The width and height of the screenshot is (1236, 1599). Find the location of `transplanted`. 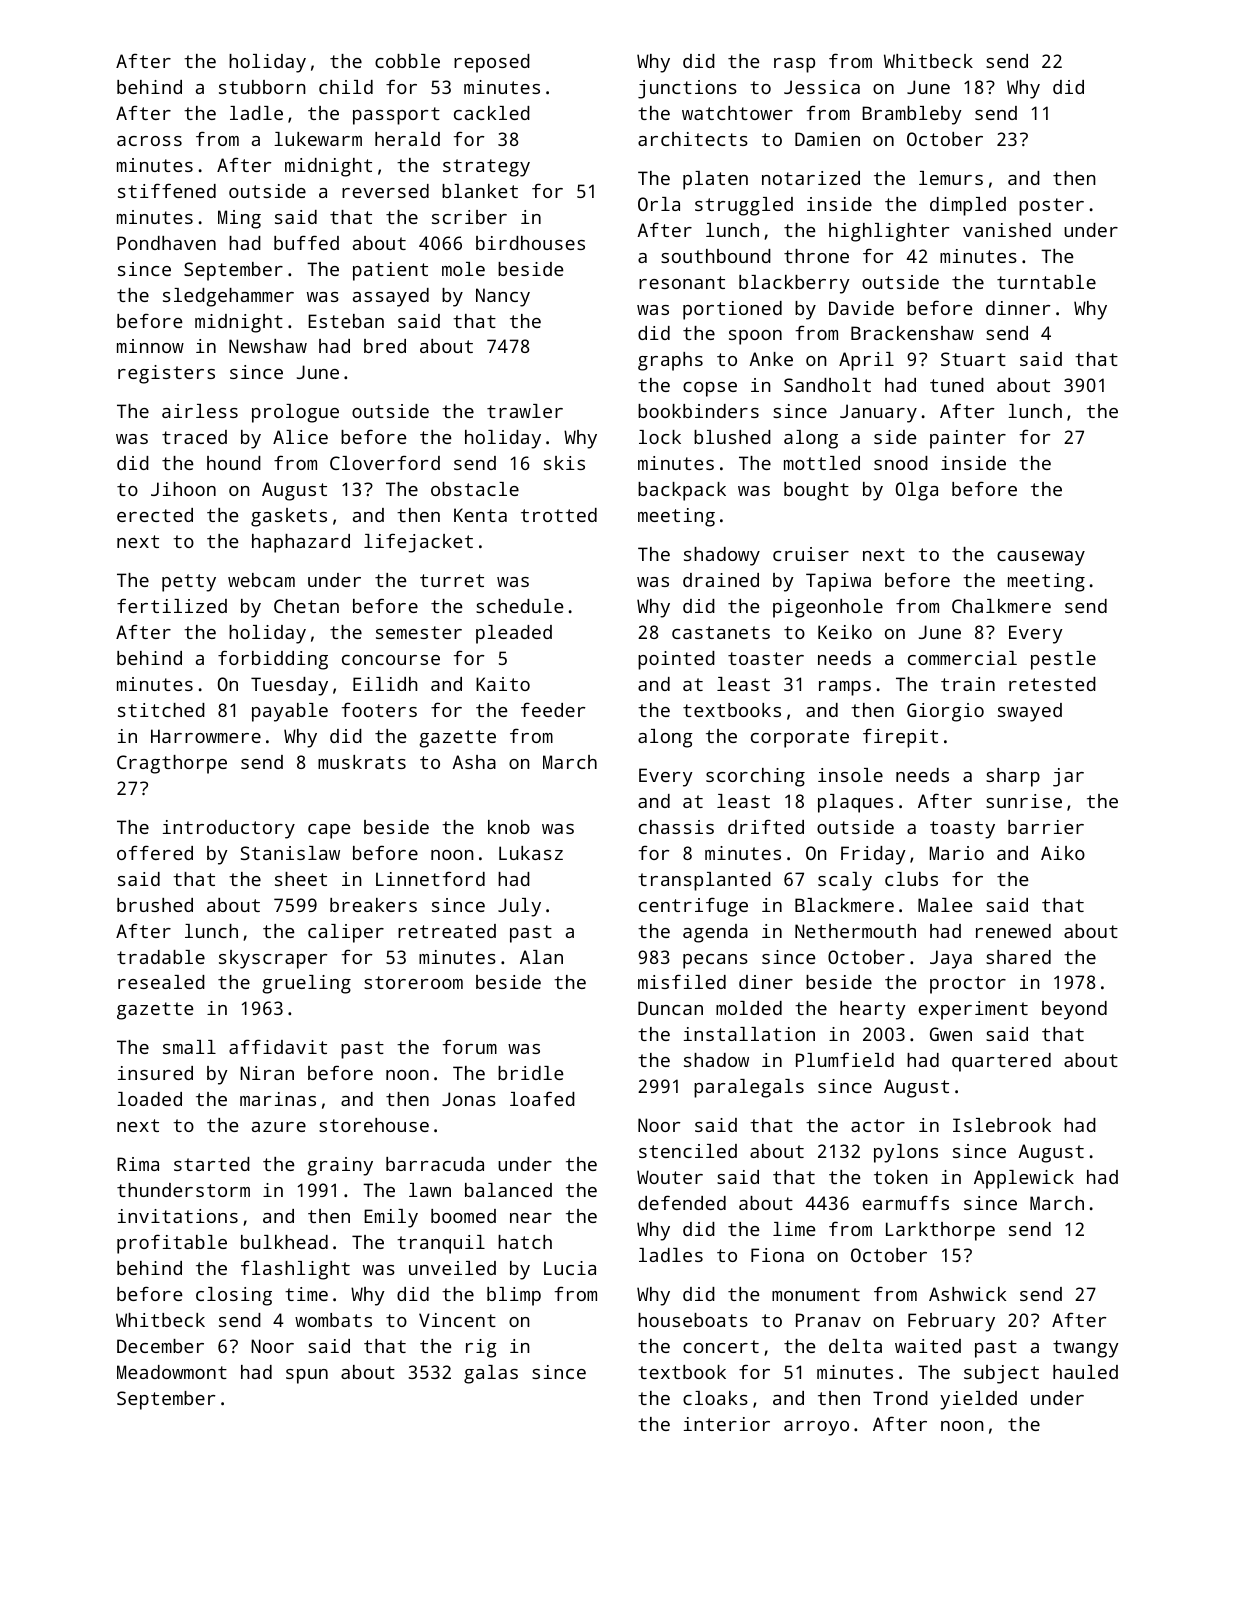

transplanted is located at coordinates (704, 881).
